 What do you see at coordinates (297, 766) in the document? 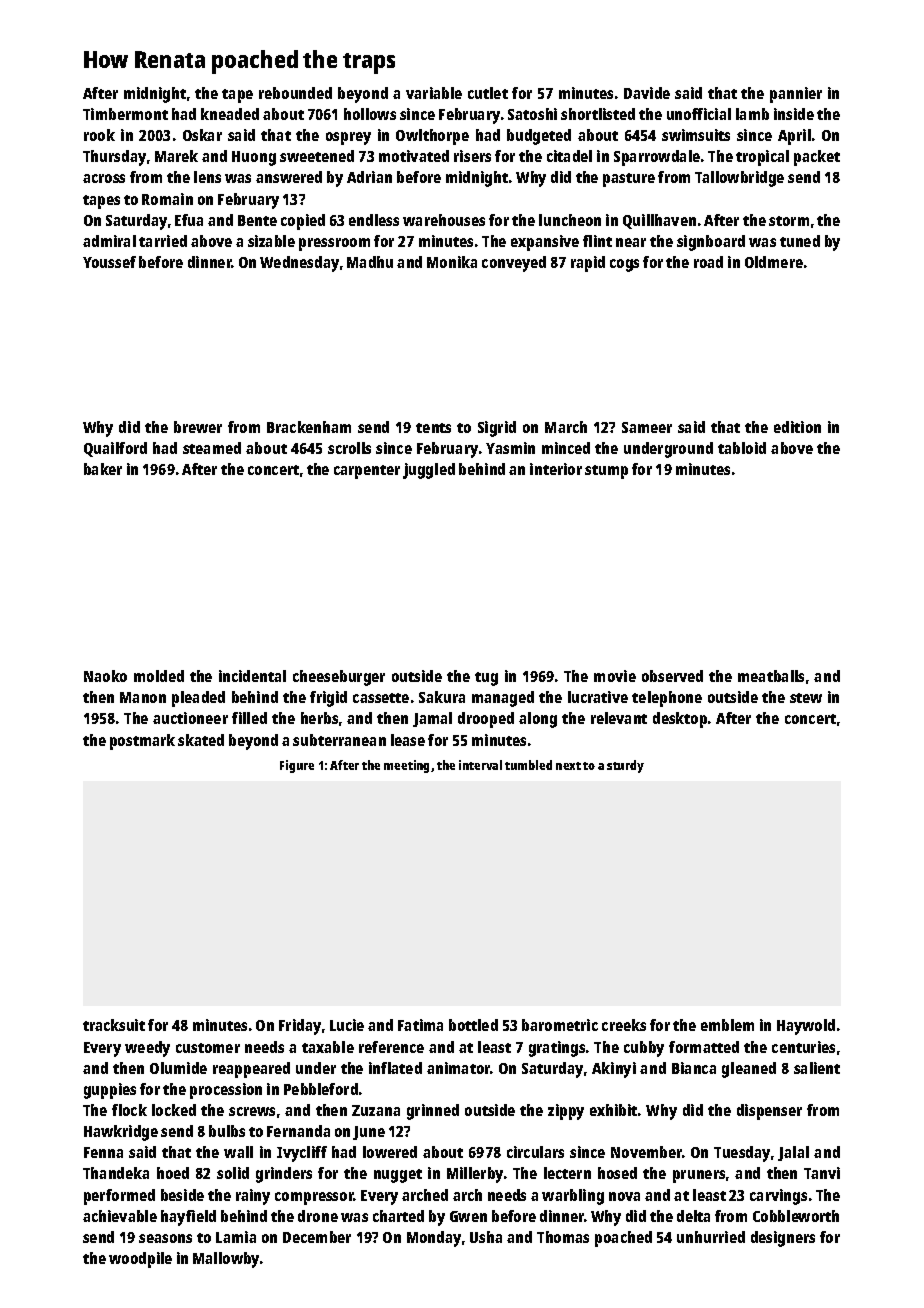
I see `Figure` at bounding box center [297, 766].
